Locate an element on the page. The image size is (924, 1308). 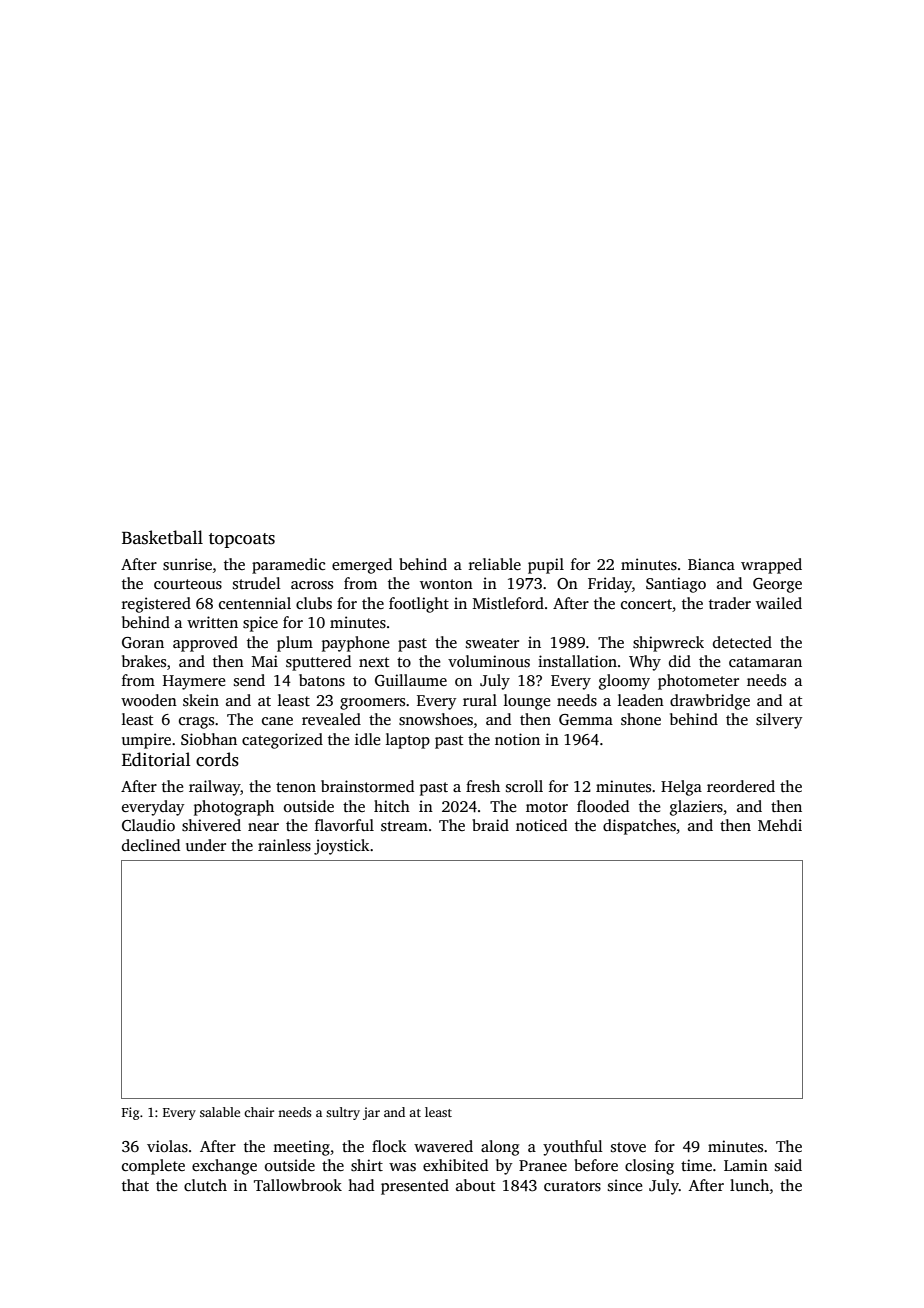
jar is located at coordinates (371, 1113).
